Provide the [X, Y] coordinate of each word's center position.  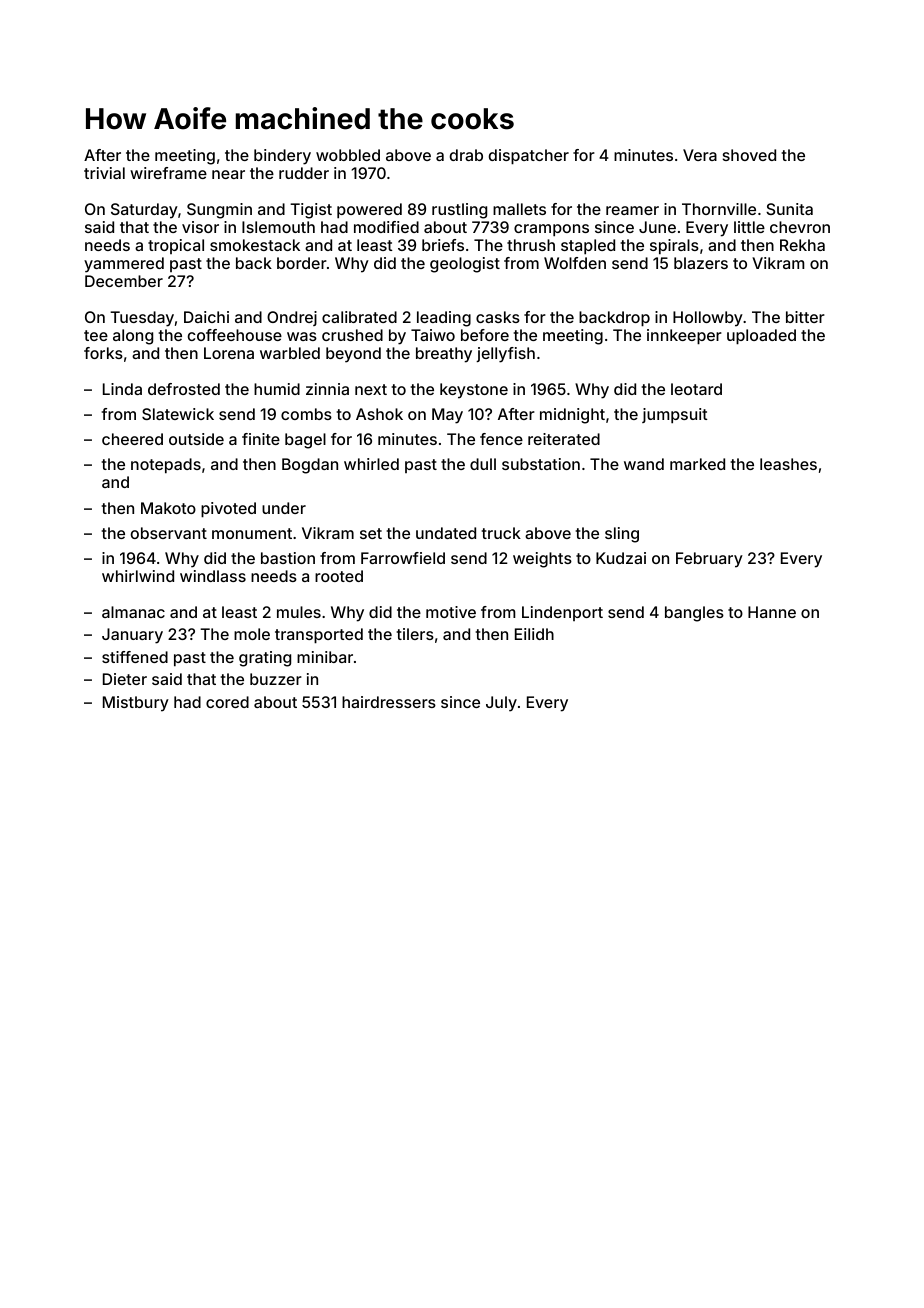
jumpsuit [675, 416]
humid [277, 389]
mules [299, 612]
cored [227, 702]
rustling [459, 211]
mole [252, 634]
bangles [694, 614]
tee [96, 335]
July [501, 704]
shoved [749, 155]
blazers [701, 263]
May [447, 416]
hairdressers [389, 702]
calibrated [359, 317]
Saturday [144, 211]
